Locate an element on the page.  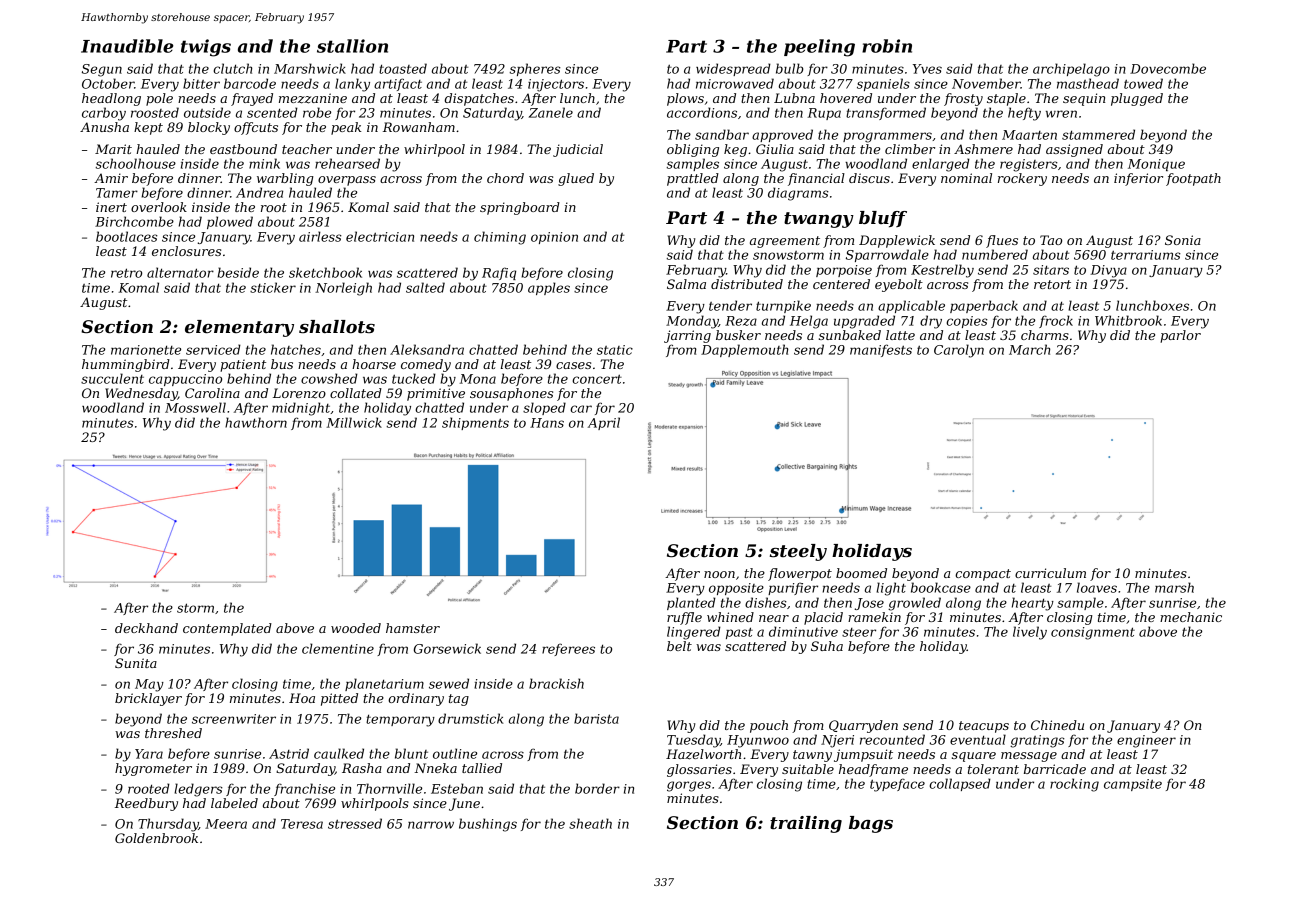
peeling is located at coordinates (819, 48).
